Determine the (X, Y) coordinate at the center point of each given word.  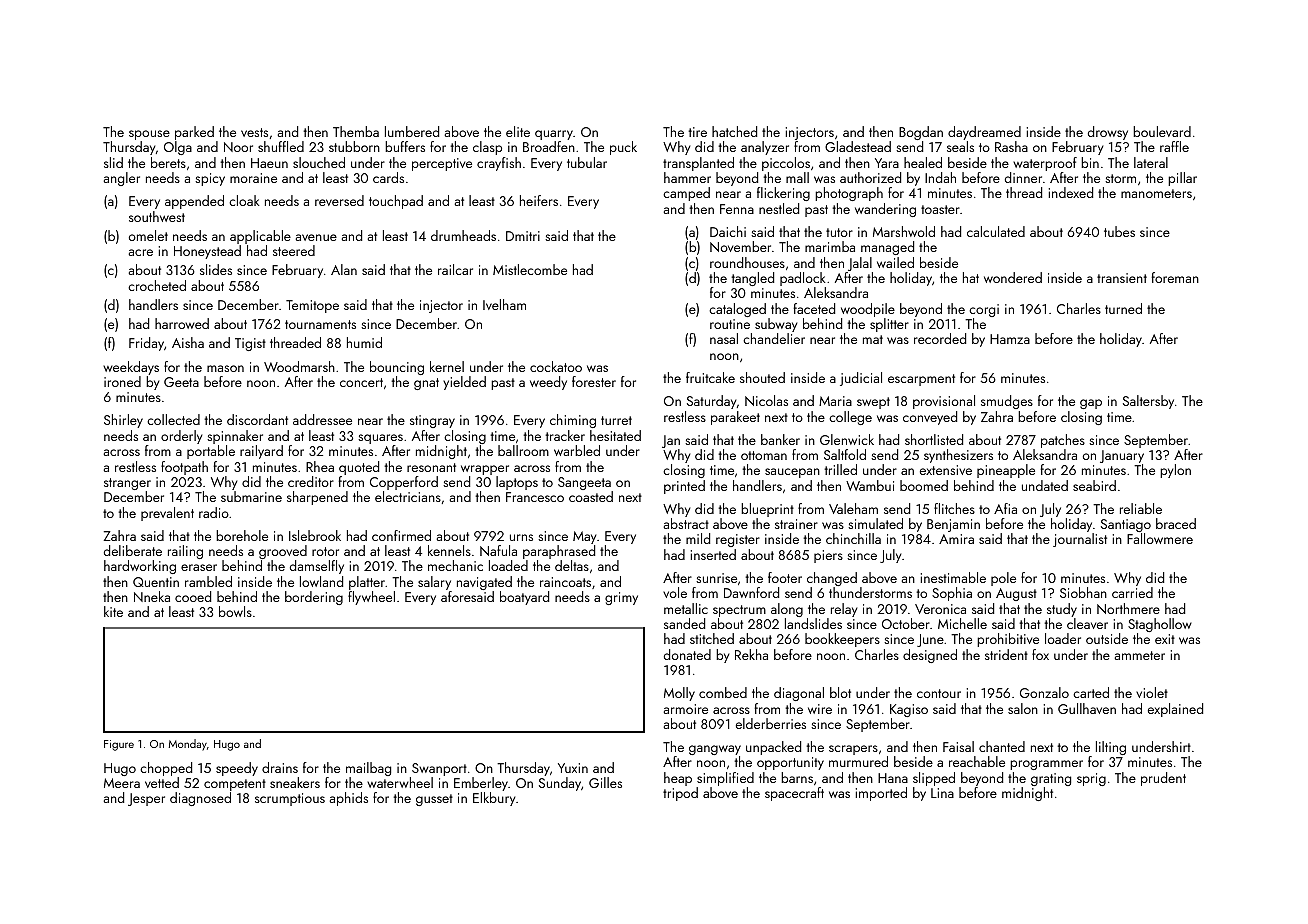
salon (1023, 708)
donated (687, 654)
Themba (356, 131)
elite (518, 131)
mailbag (368, 769)
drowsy (1108, 133)
